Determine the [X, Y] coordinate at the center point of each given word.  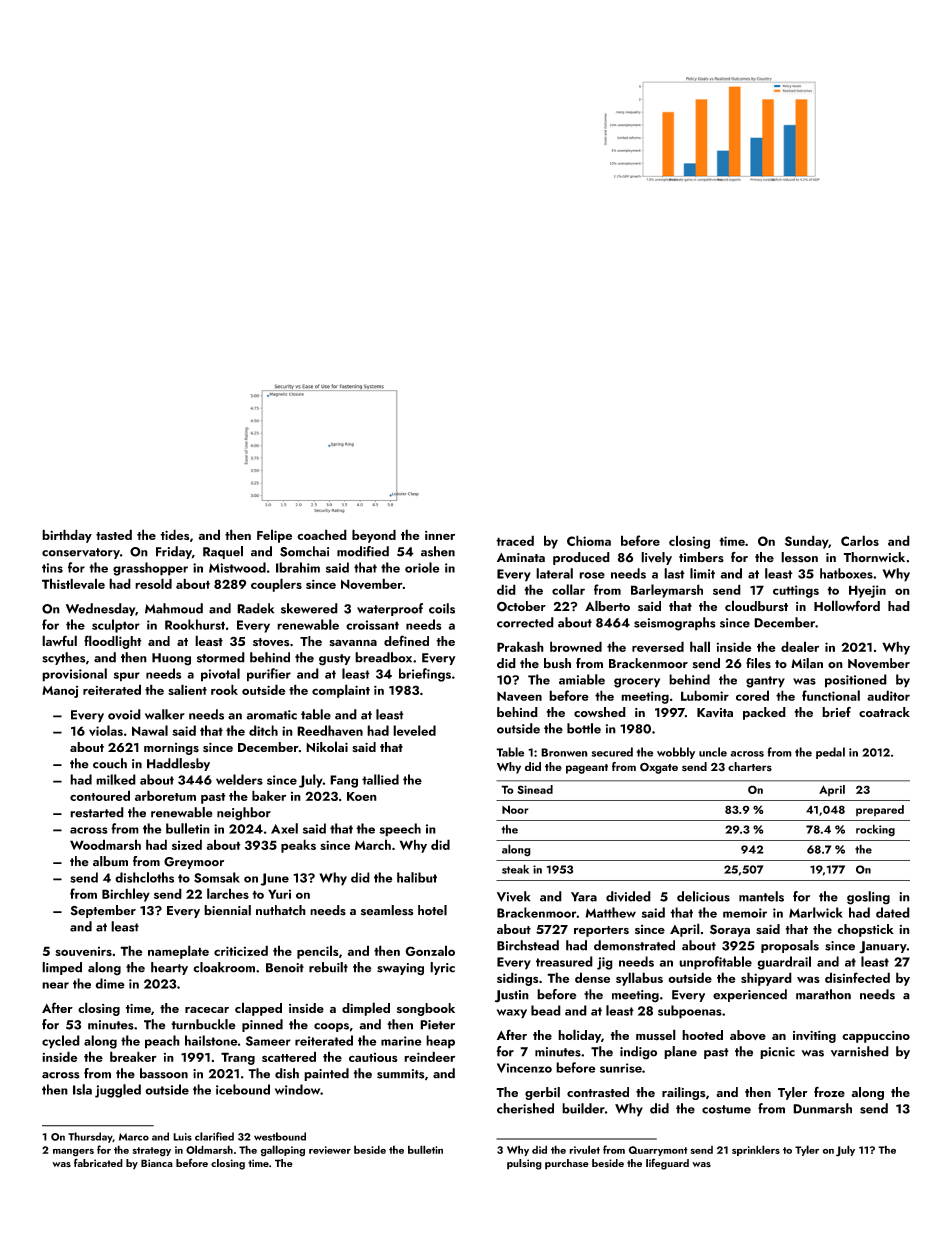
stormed [221, 657]
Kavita [715, 713]
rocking [875, 830]
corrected [525, 622]
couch [110, 763]
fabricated [98, 1162]
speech [400, 830]
